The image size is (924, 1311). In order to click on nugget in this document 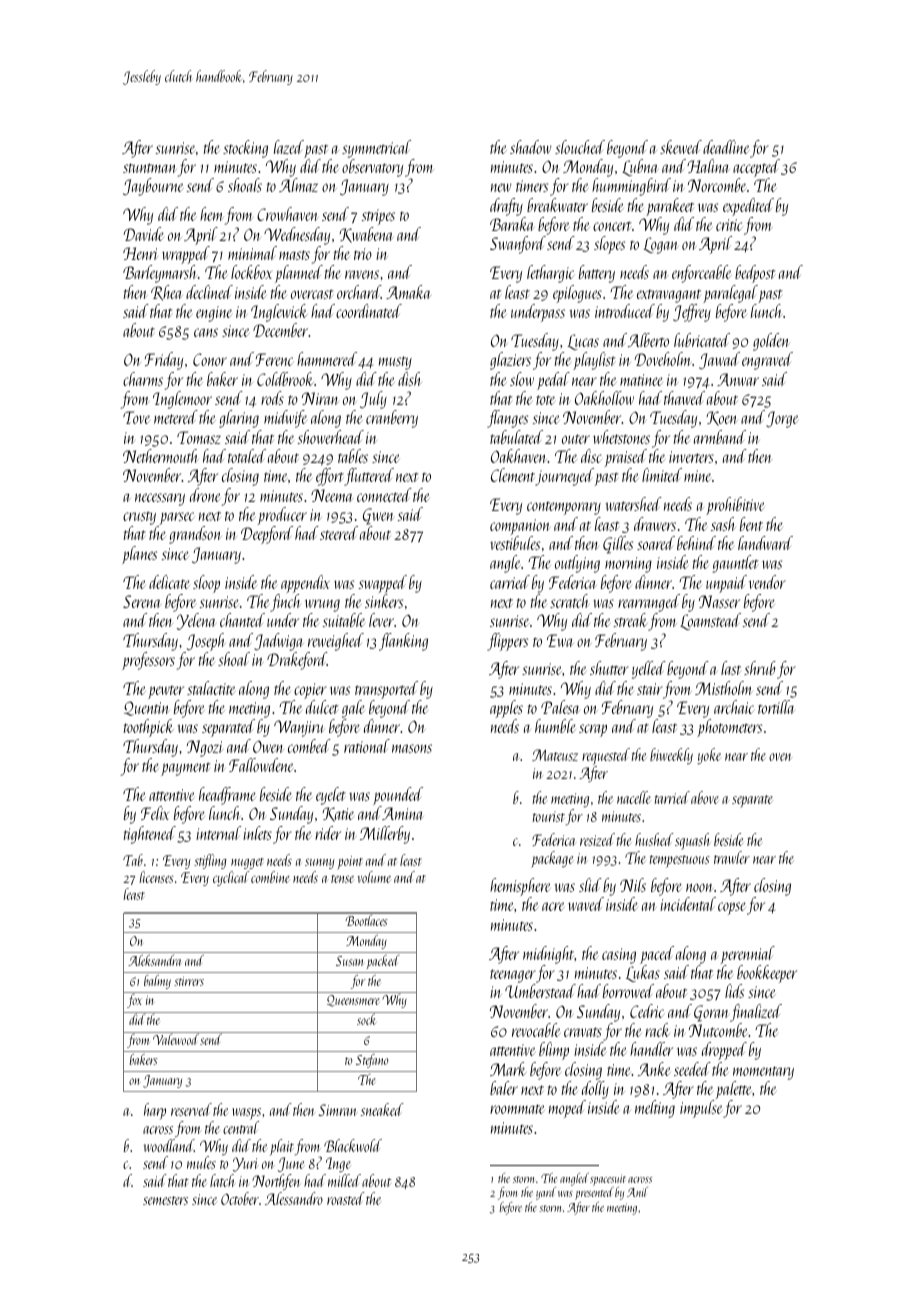, I will do `click(247, 863)`.
